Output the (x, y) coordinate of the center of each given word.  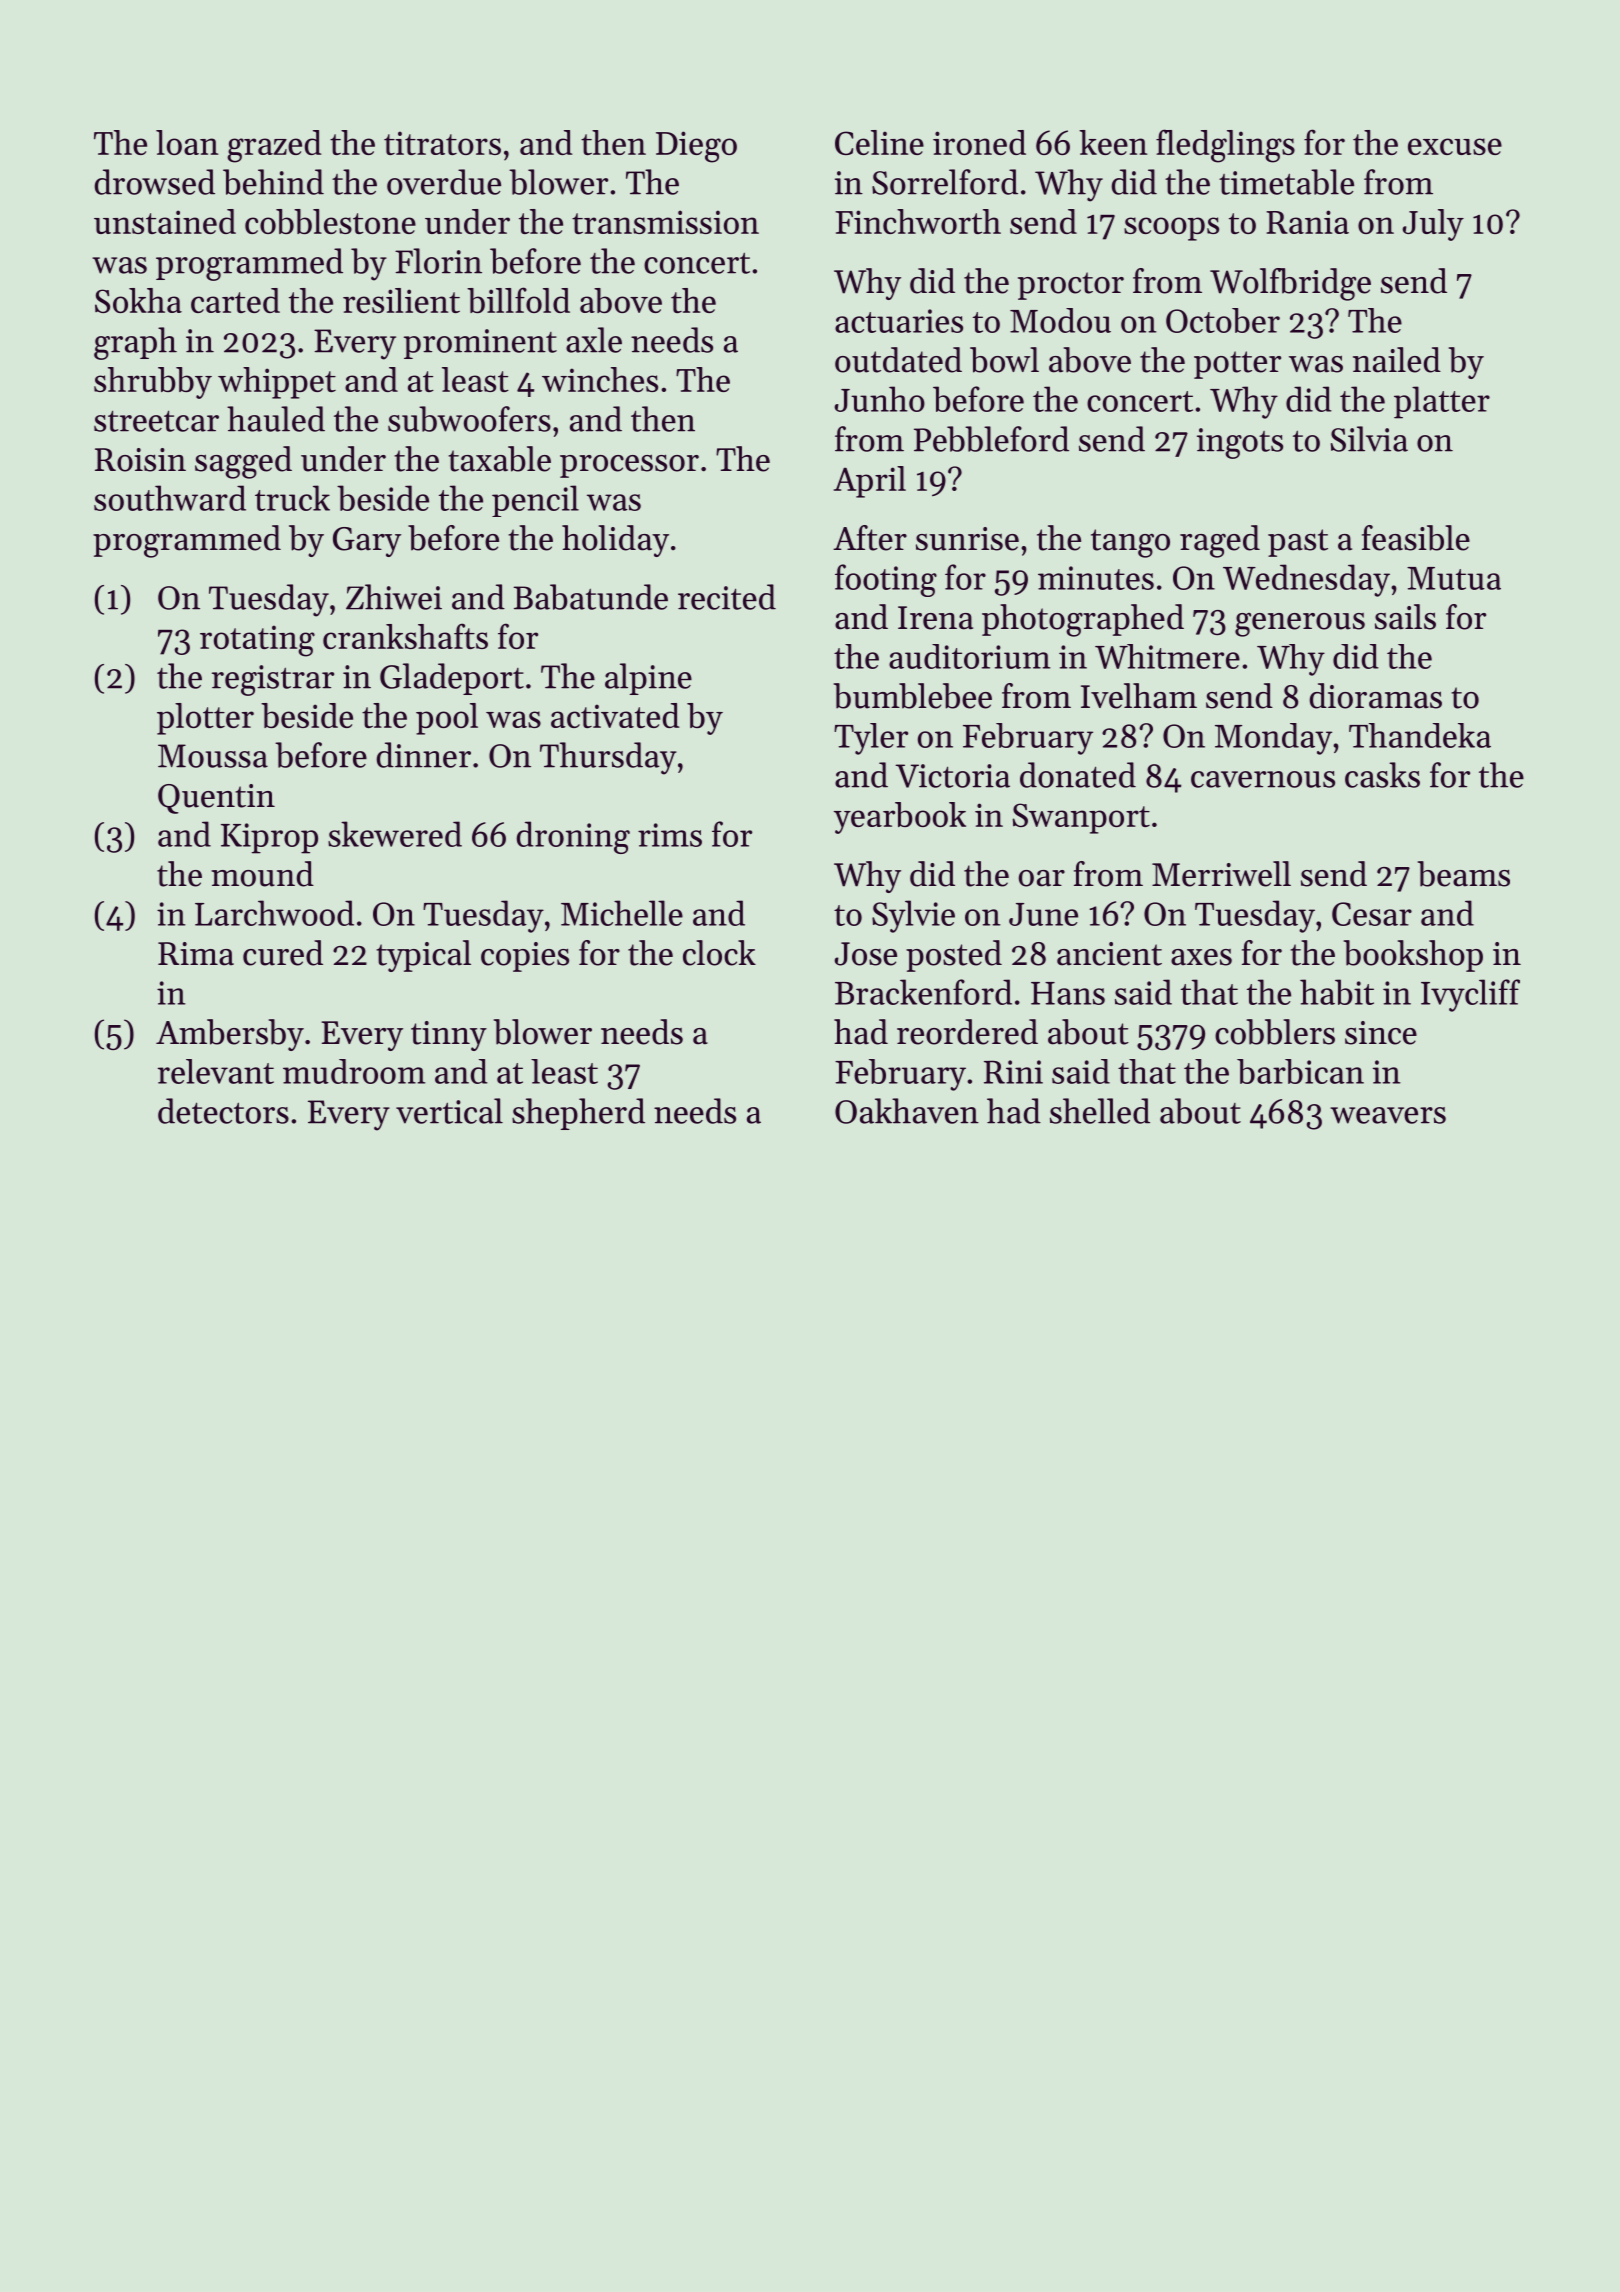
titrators (442, 143)
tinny (449, 1036)
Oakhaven (907, 1111)
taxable (499, 459)
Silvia (1369, 439)
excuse (1455, 146)
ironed (979, 142)
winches (600, 379)
